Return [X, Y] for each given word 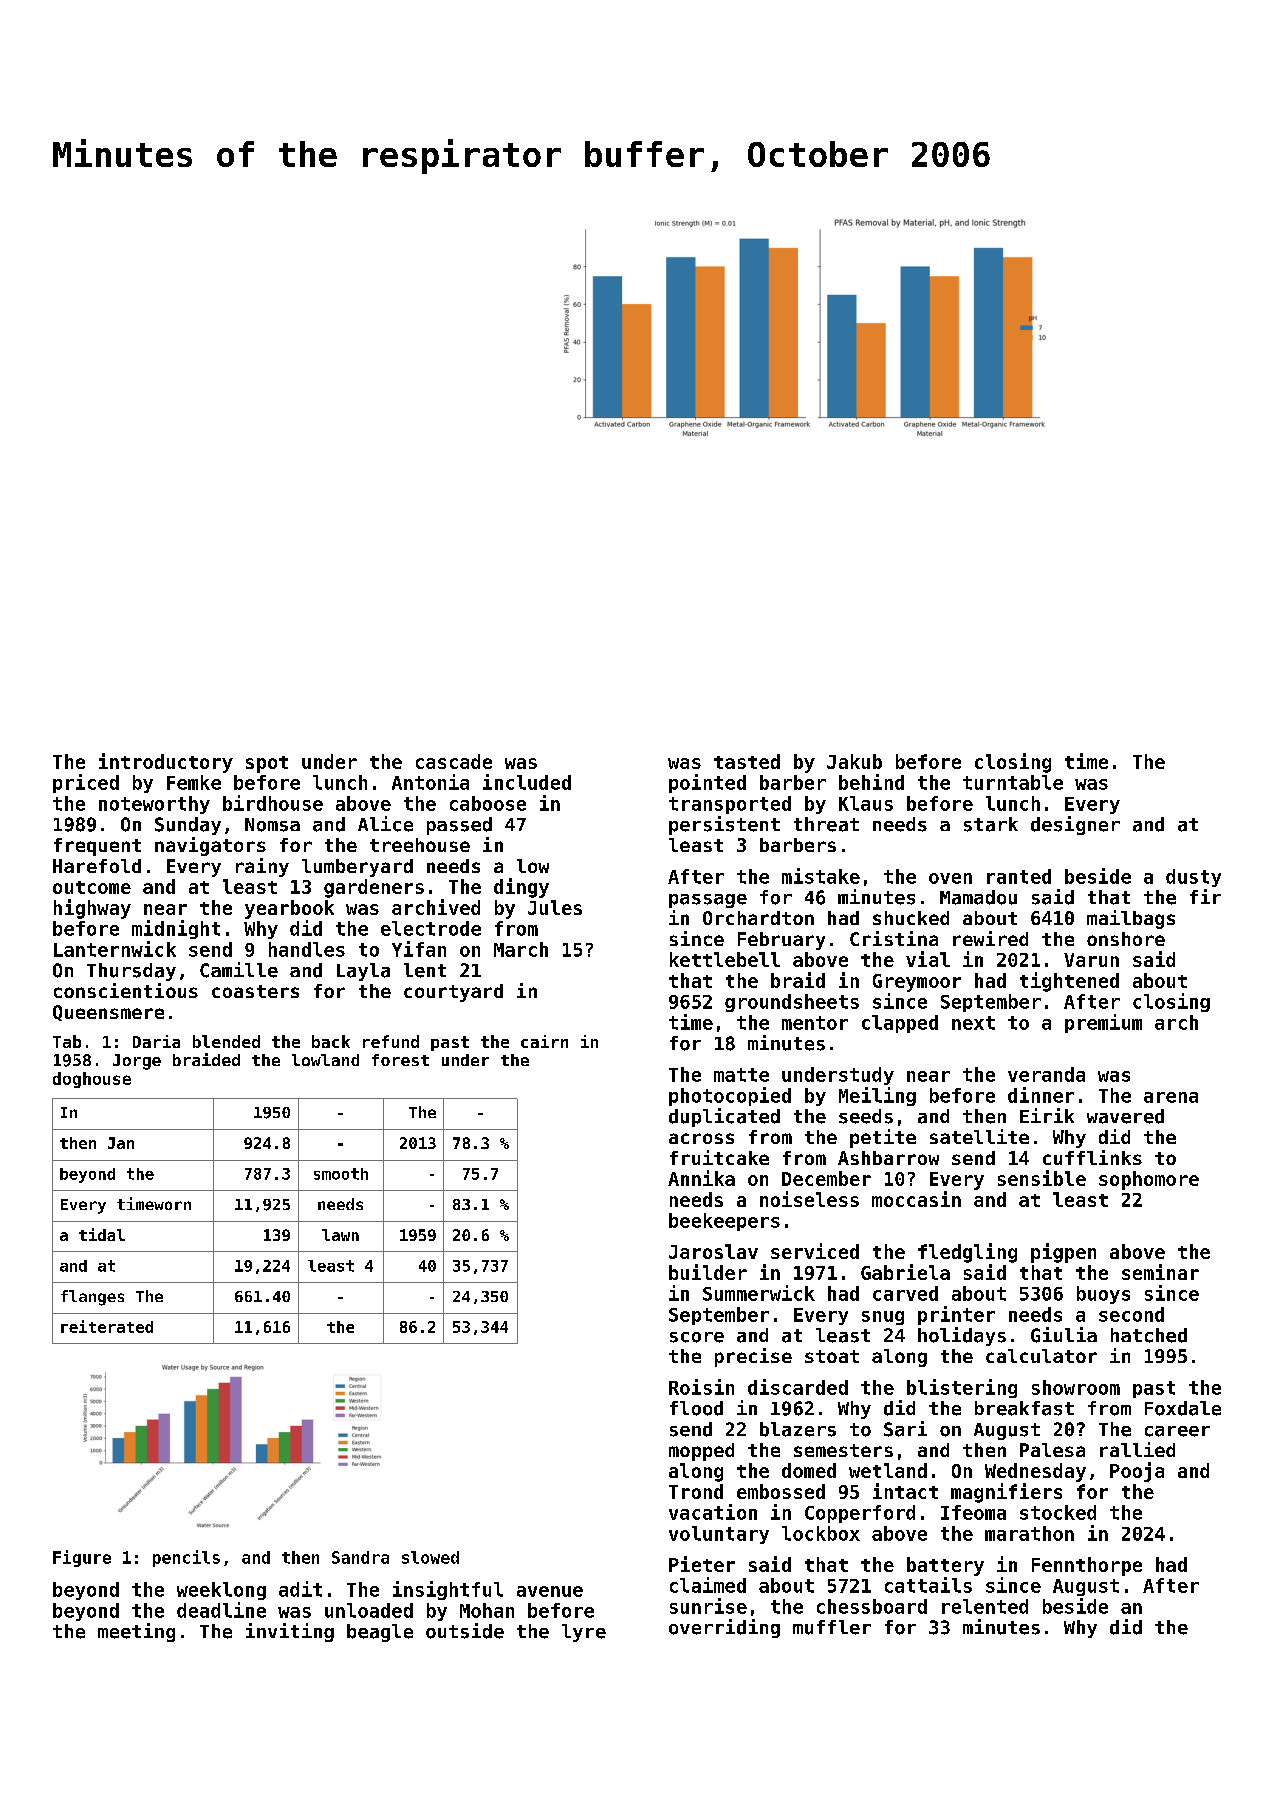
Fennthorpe [1087, 1566]
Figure [82, 1558]
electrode [431, 928]
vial [928, 959]
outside [465, 1631]
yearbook [289, 909]
